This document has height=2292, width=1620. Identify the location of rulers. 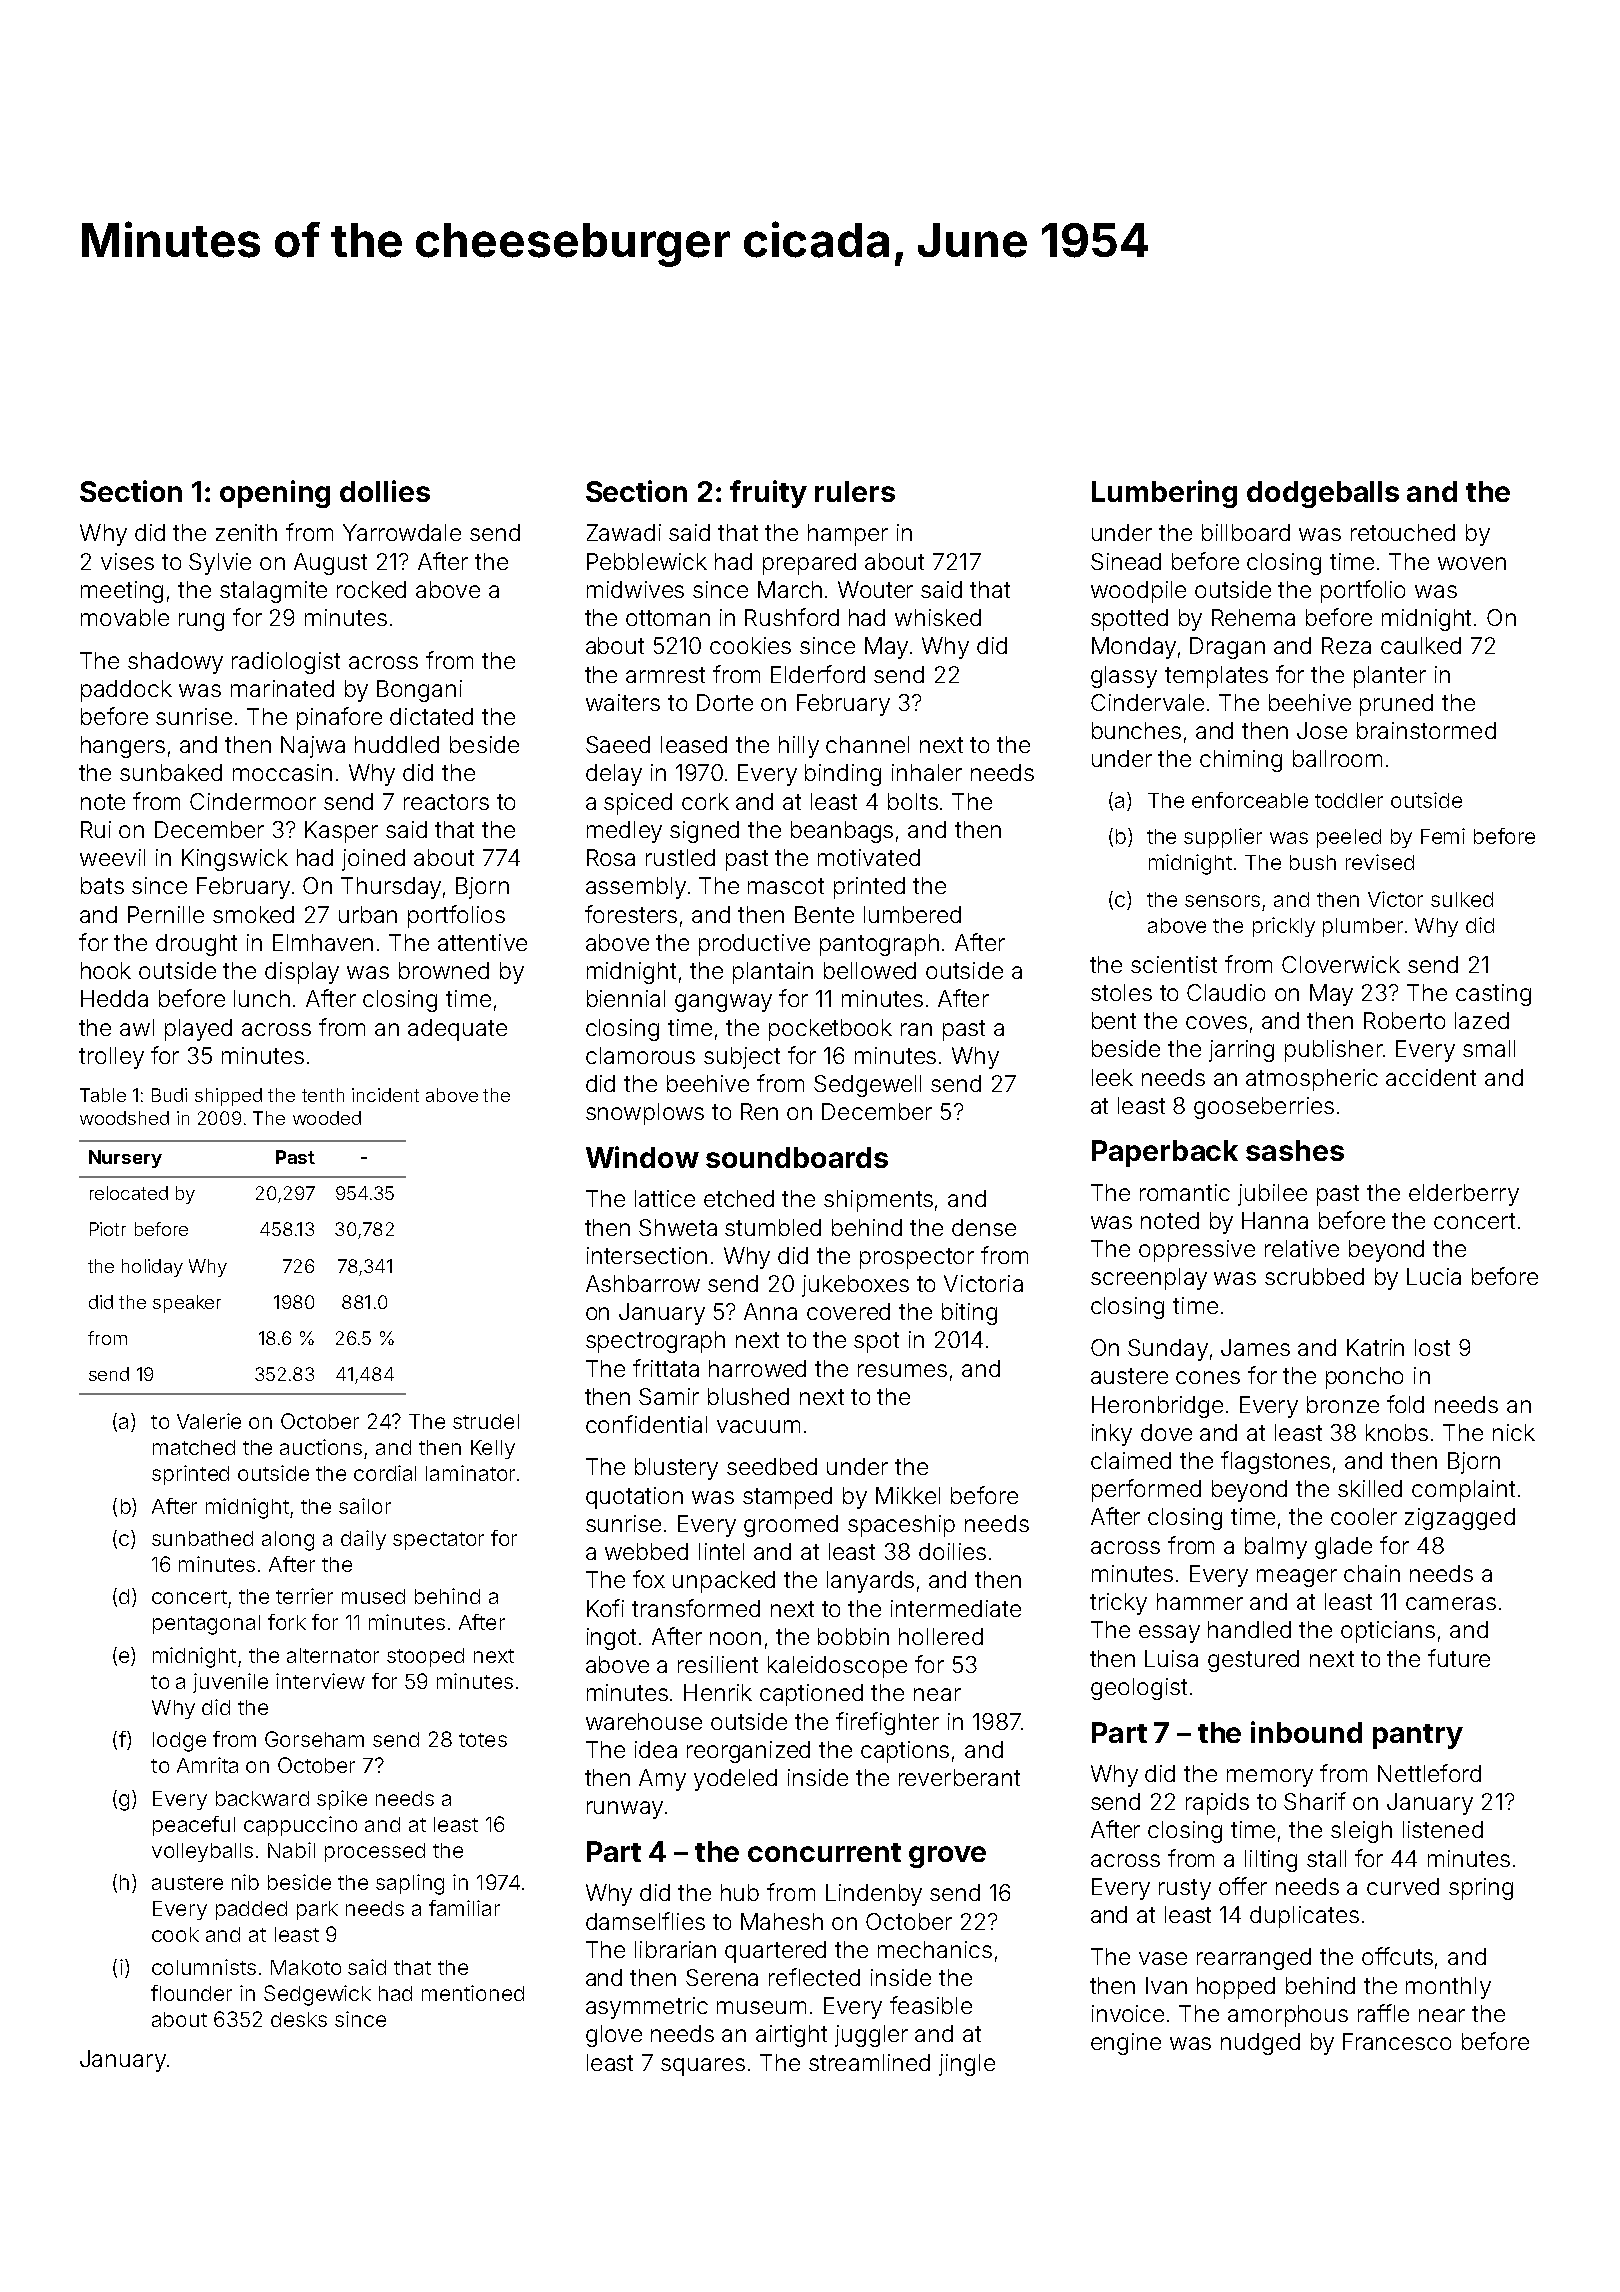
(855, 491).
